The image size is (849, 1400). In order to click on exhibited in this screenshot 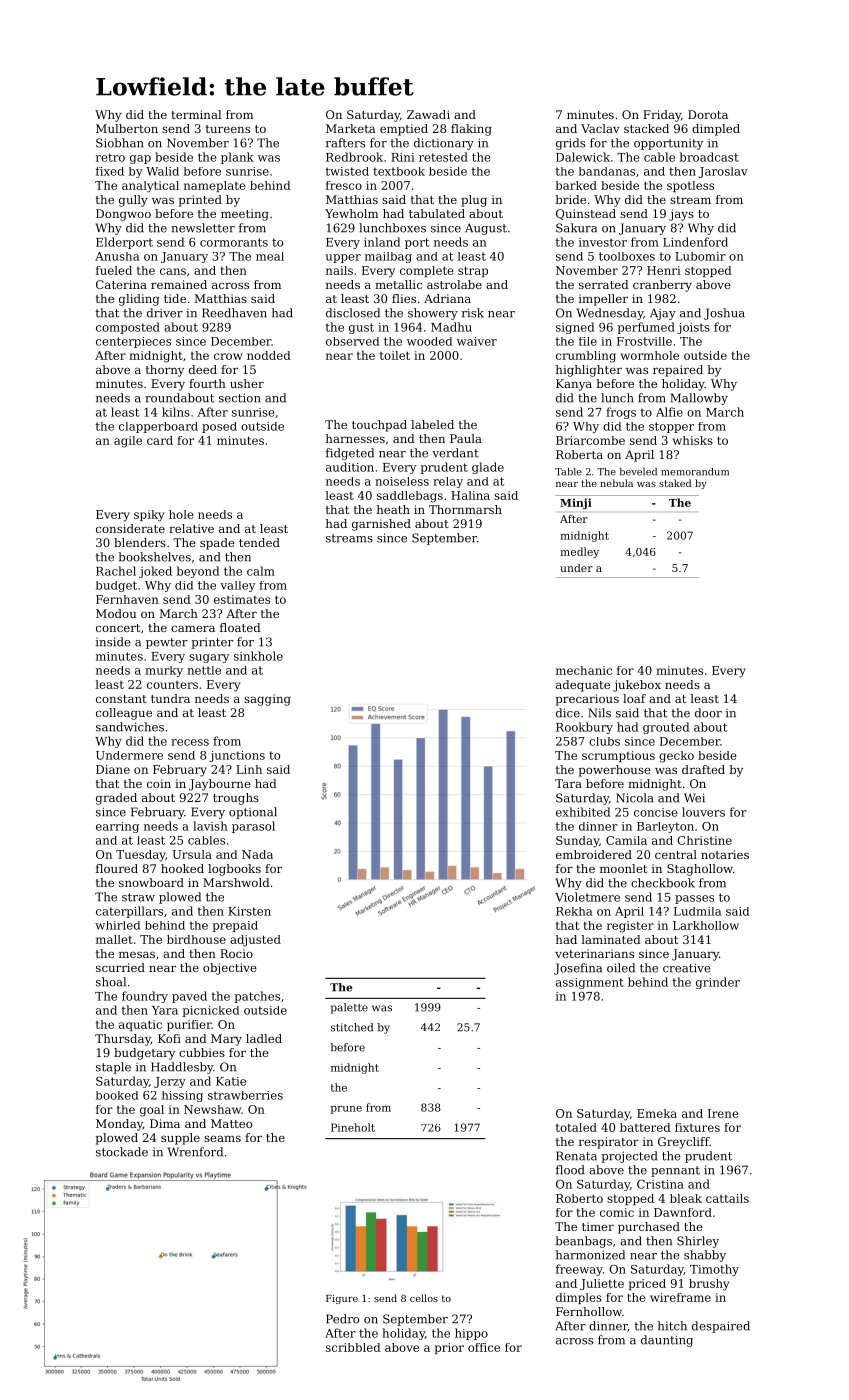, I will do `click(583, 812)`.
